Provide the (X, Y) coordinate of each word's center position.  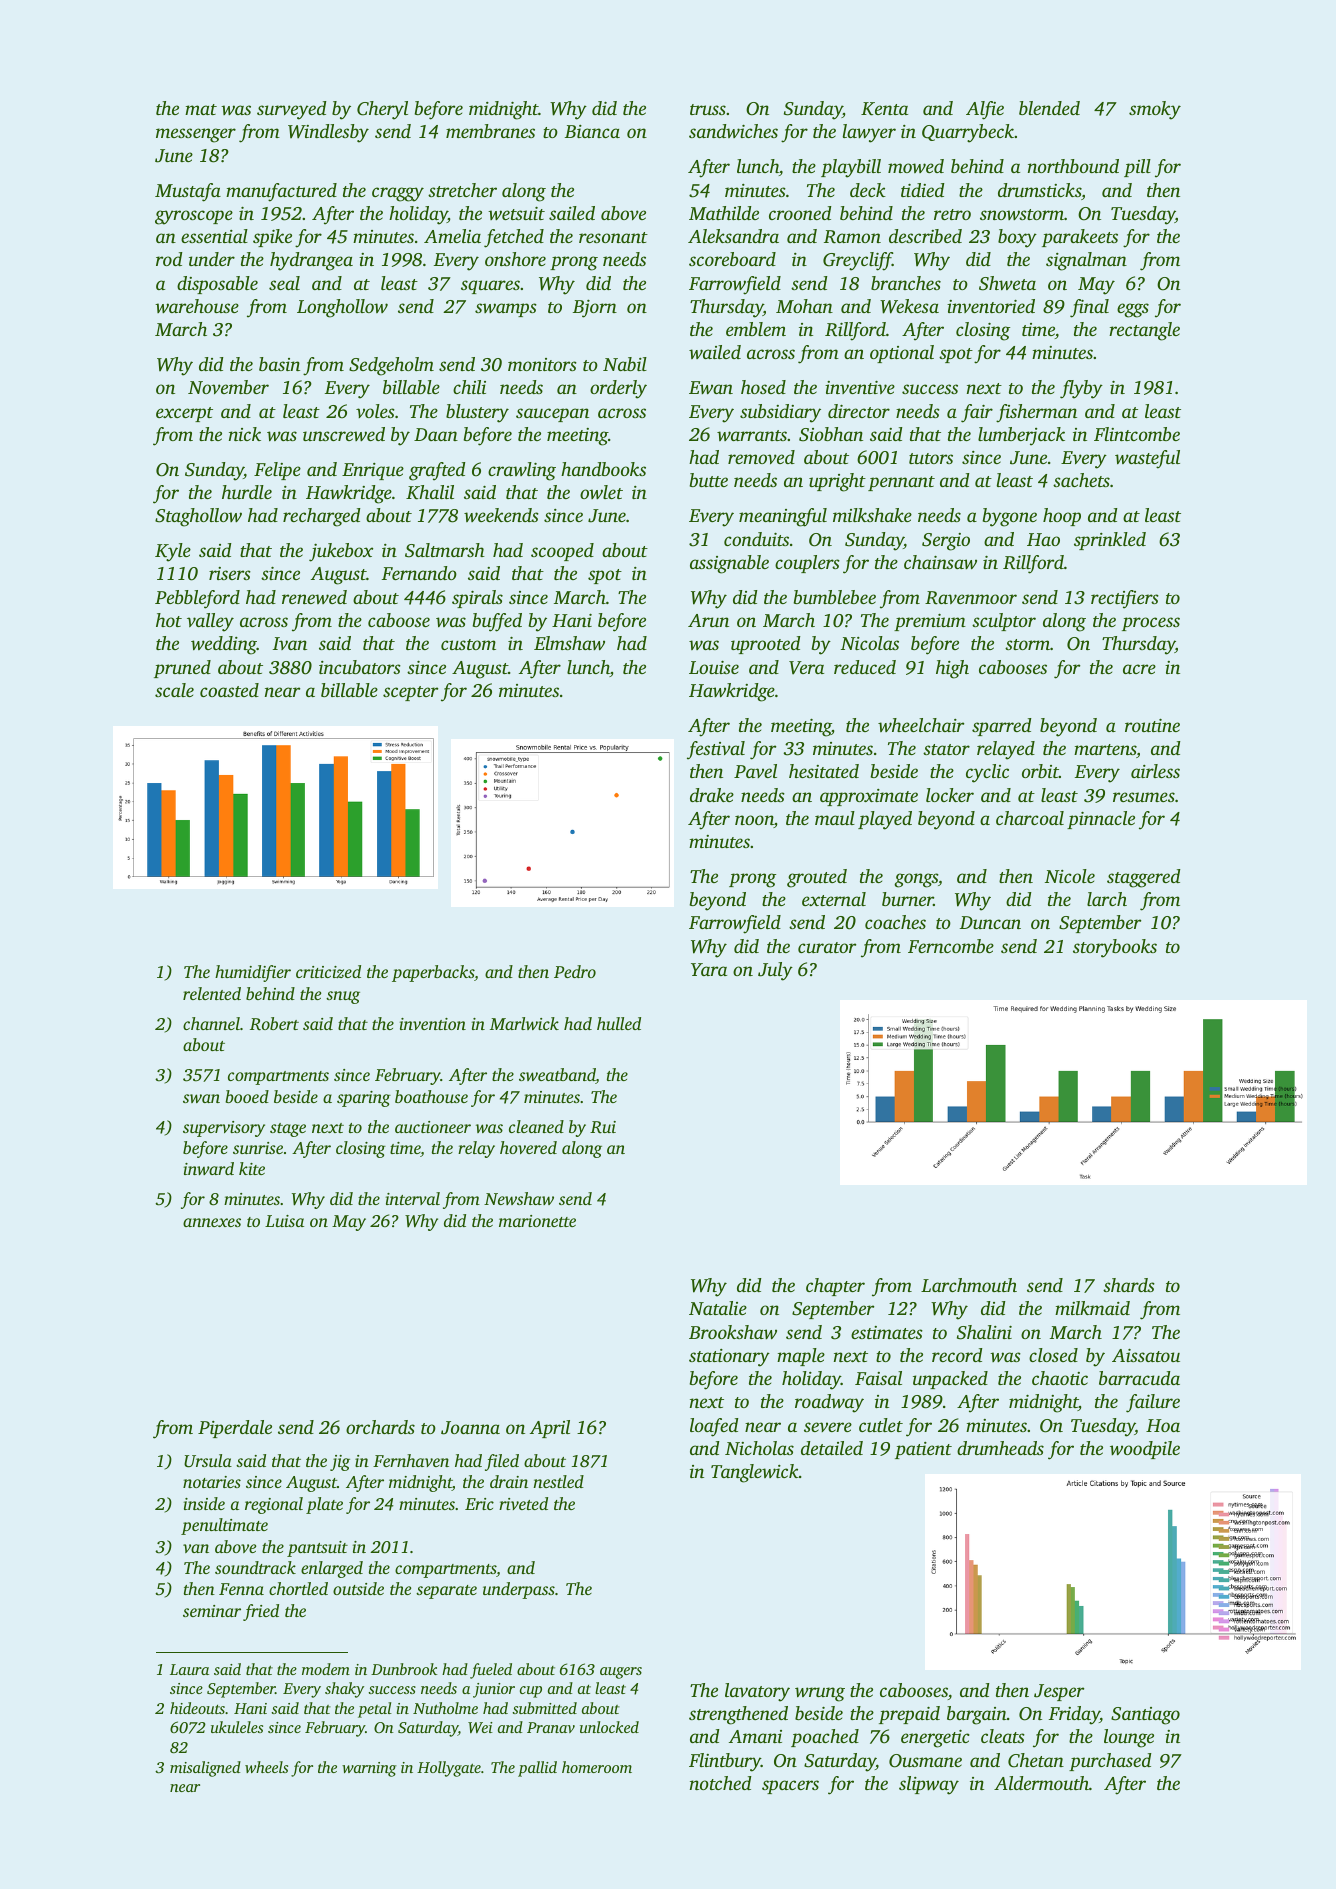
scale (174, 690)
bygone (1009, 517)
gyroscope (194, 217)
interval (413, 1198)
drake (712, 795)
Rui (603, 1127)
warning (369, 1769)
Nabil (625, 364)
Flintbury (725, 1762)
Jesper (1059, 1692)
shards (1129, 1285)
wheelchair (921, 725)
